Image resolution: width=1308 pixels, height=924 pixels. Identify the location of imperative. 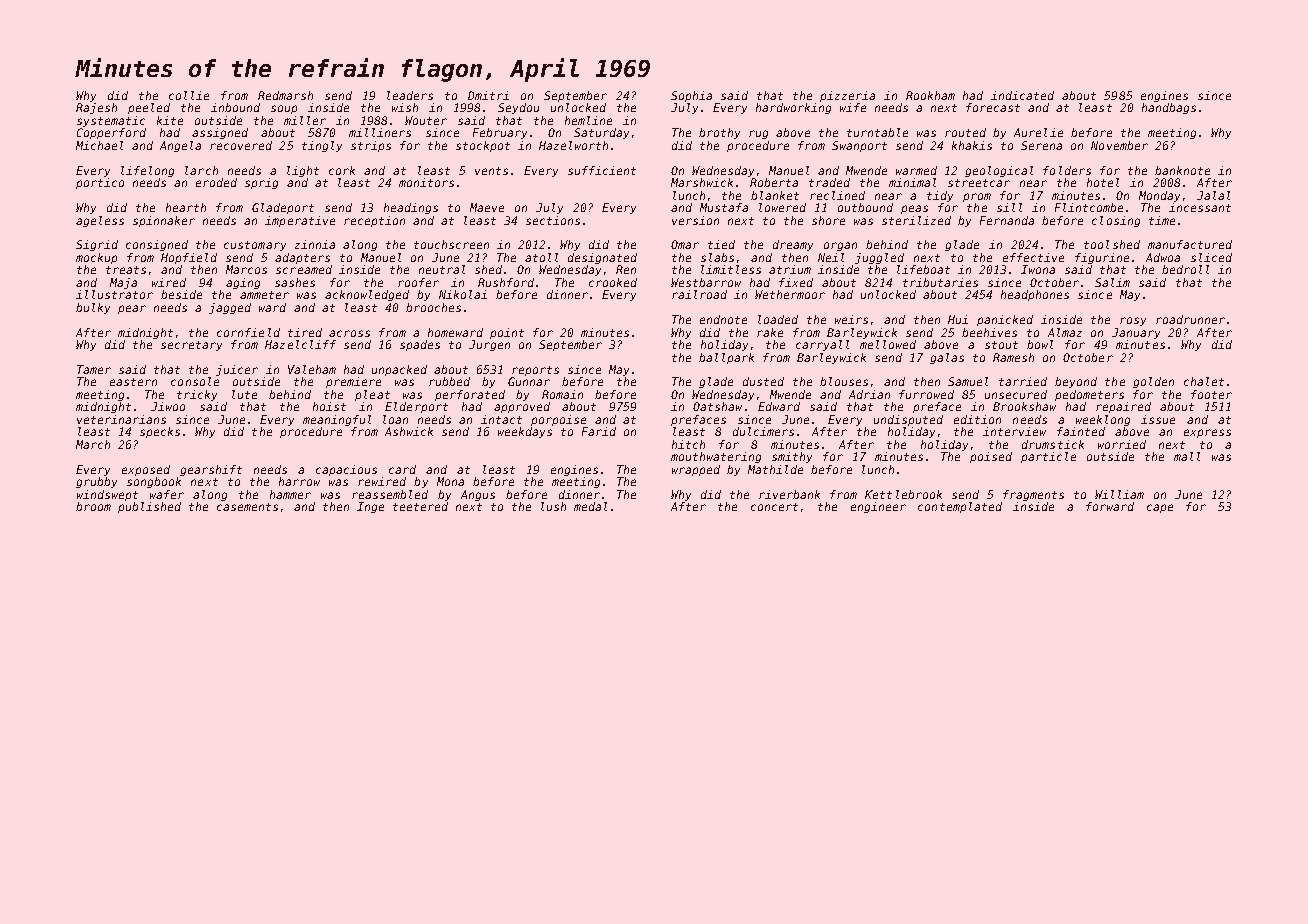
(300, 221).
